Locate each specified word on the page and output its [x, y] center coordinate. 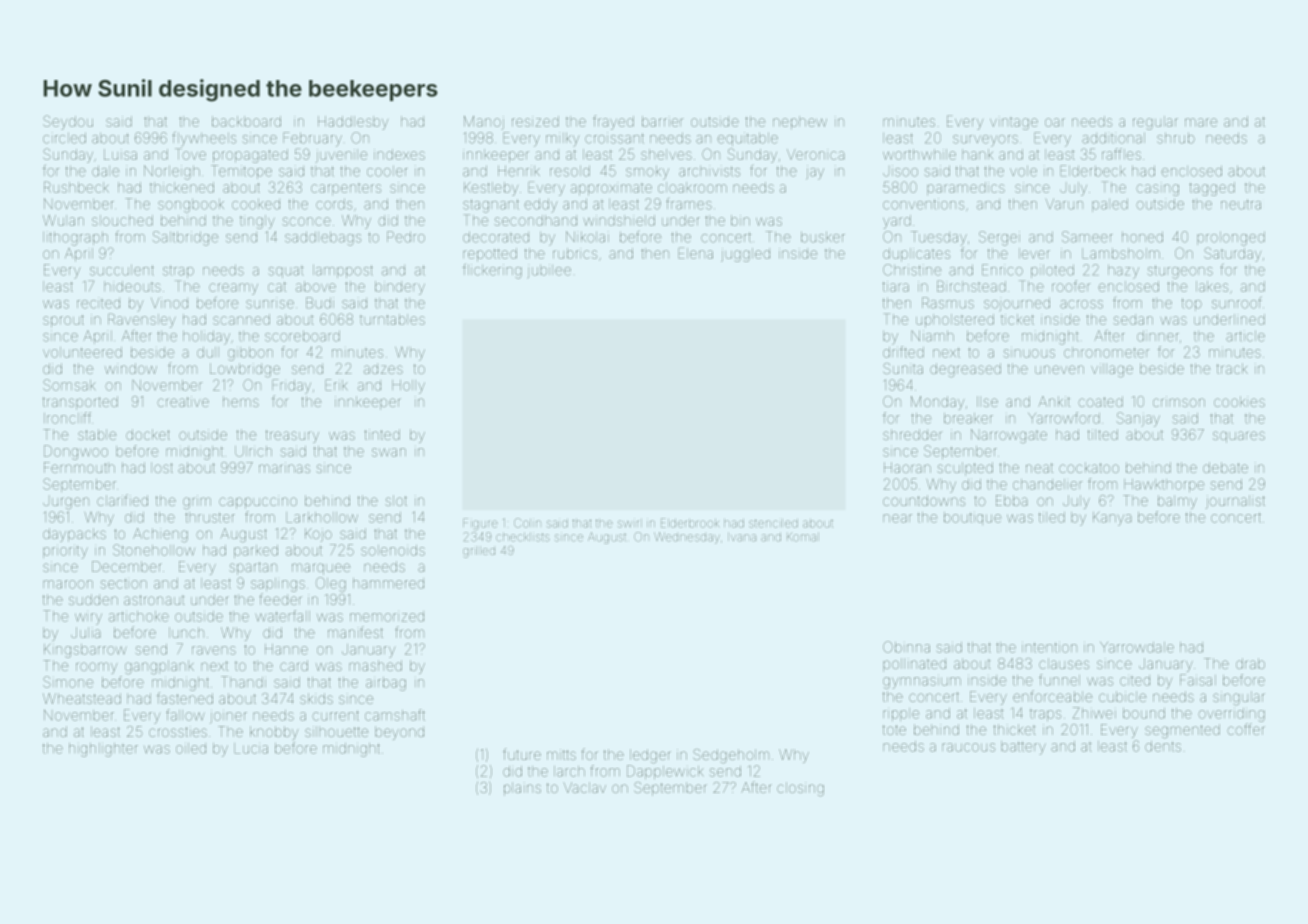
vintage [1014, 124]
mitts [561, 754]
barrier [663, 121]
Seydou [68, 122]
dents [1163, 746]
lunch [186, 632]
